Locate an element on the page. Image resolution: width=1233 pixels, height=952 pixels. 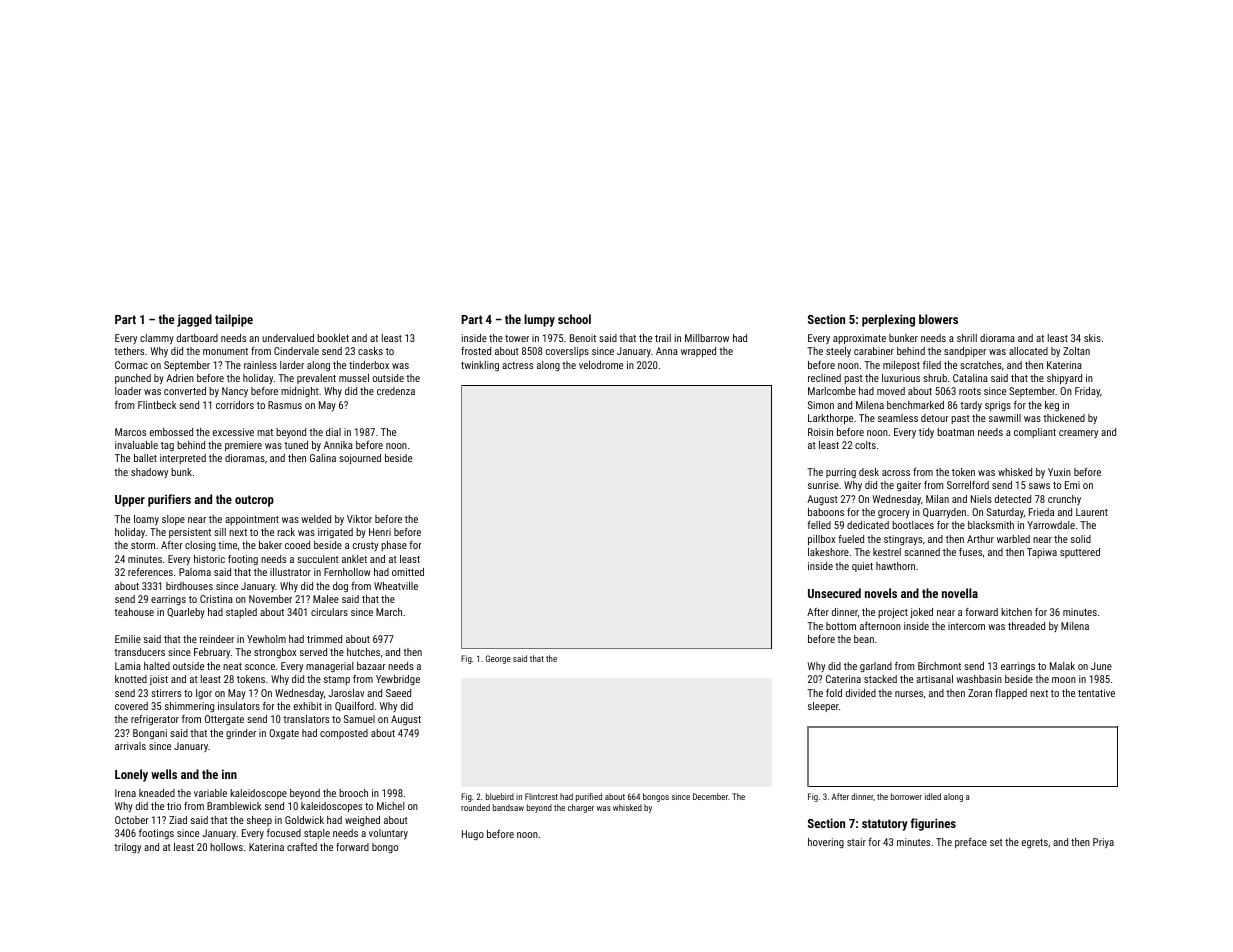
weighed is located at coordinates (362, 821).
